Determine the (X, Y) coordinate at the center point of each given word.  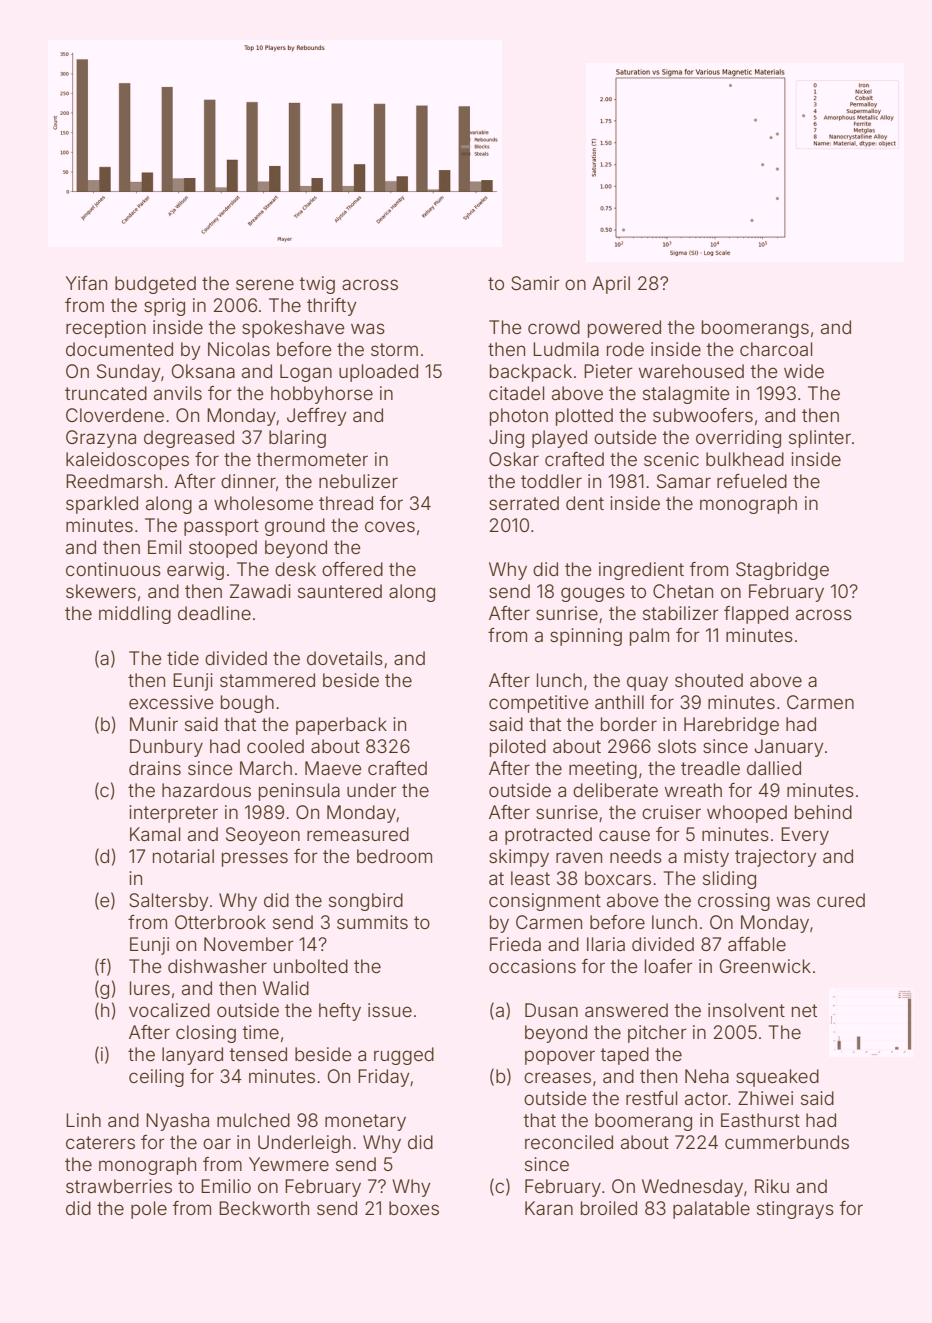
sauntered (340, 591)
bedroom (394, 856)
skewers (101, 591)
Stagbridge (782, 571)
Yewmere (289, 1164)
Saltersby (168, 902)
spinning (586, 637)
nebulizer (358, 481)
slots (677, 746)
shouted (709, 680)
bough (247, 704)
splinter (820, 439)
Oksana (203, 371)
